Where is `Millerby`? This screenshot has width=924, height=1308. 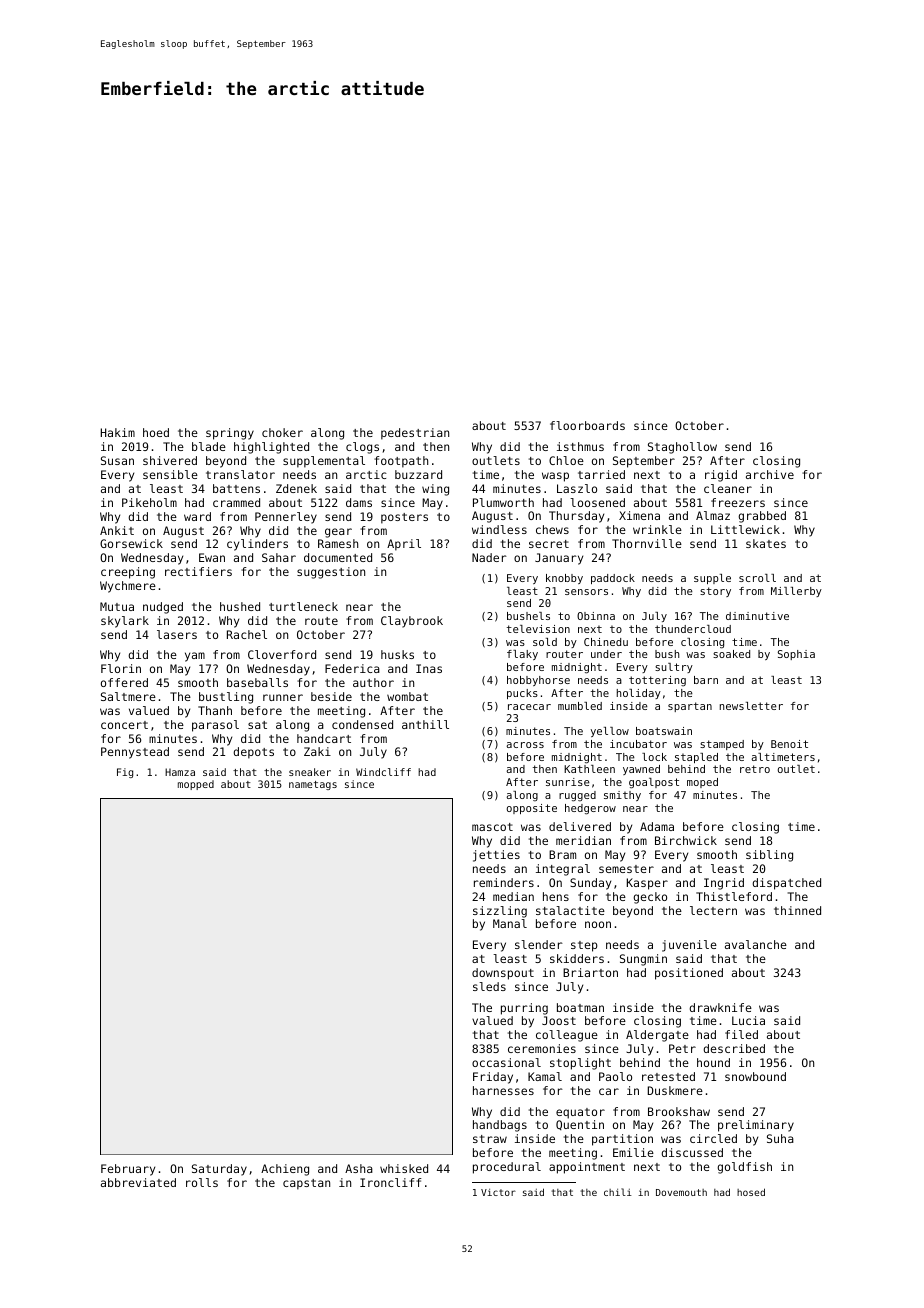 Millerby is located at coordinates (796, 592).
